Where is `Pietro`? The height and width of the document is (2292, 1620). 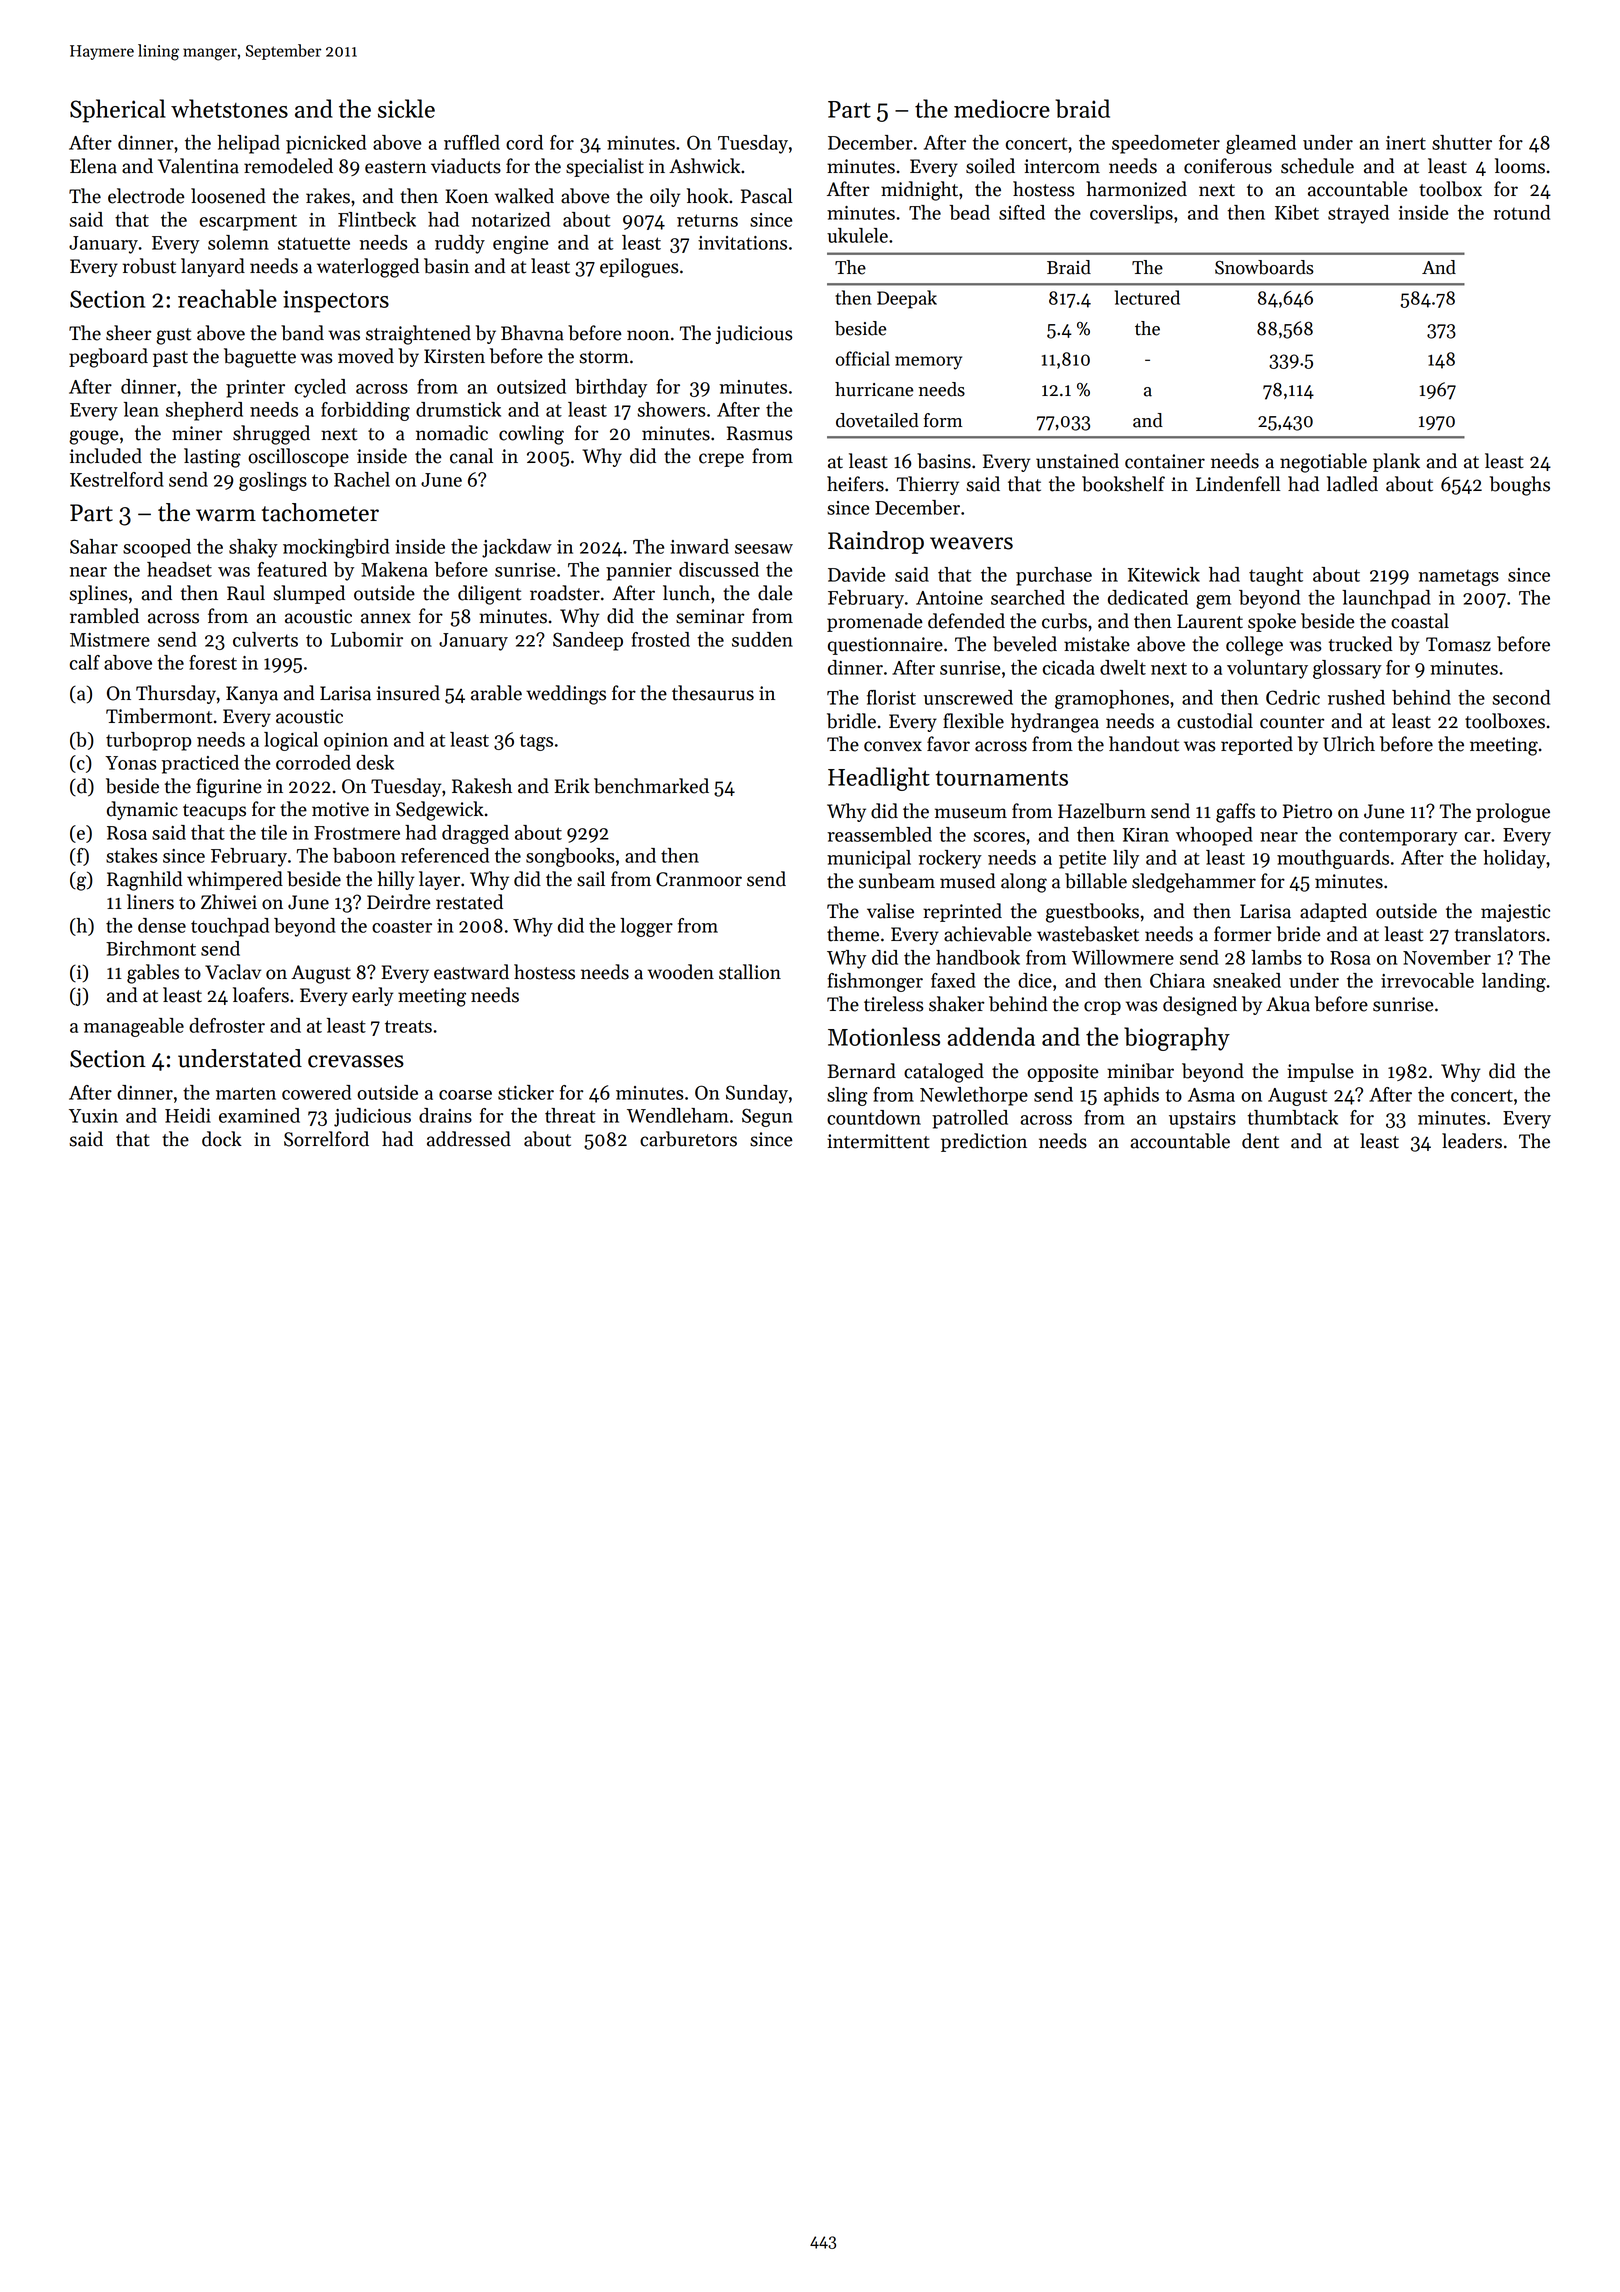 Pietro is located at coordinates (1307, 811).
